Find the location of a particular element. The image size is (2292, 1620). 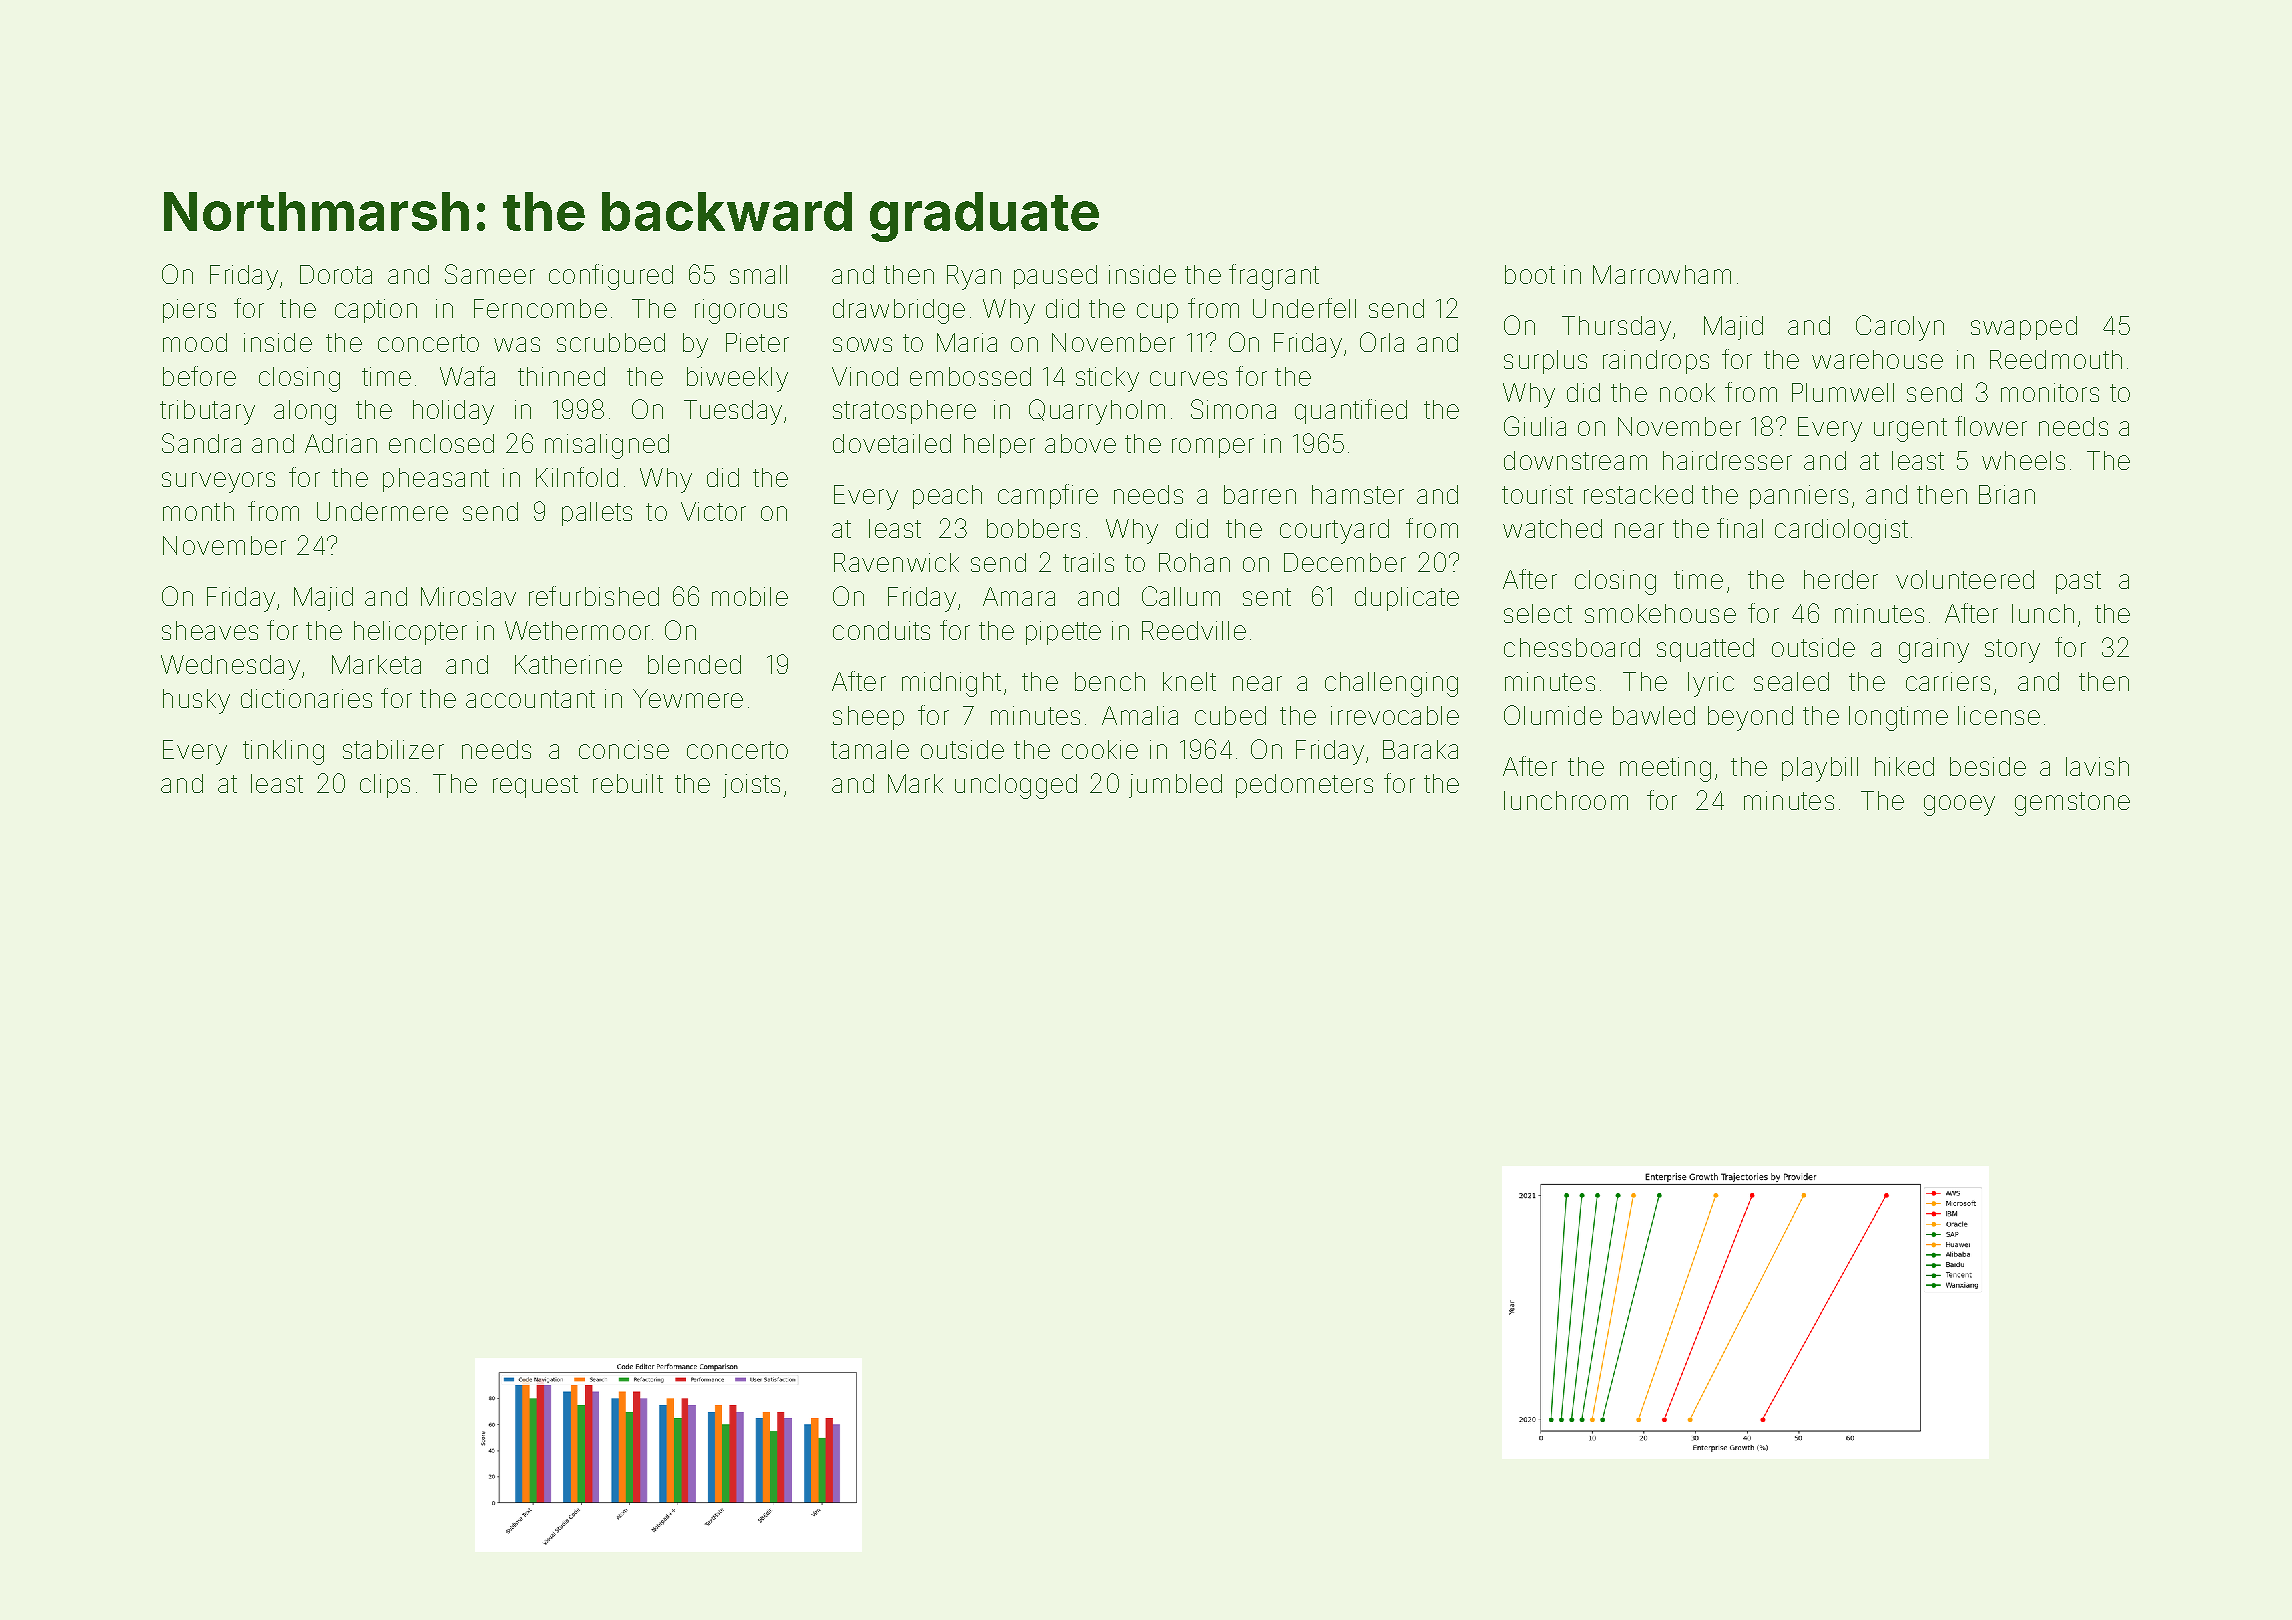

caption is located at coordinates (376, 311).
